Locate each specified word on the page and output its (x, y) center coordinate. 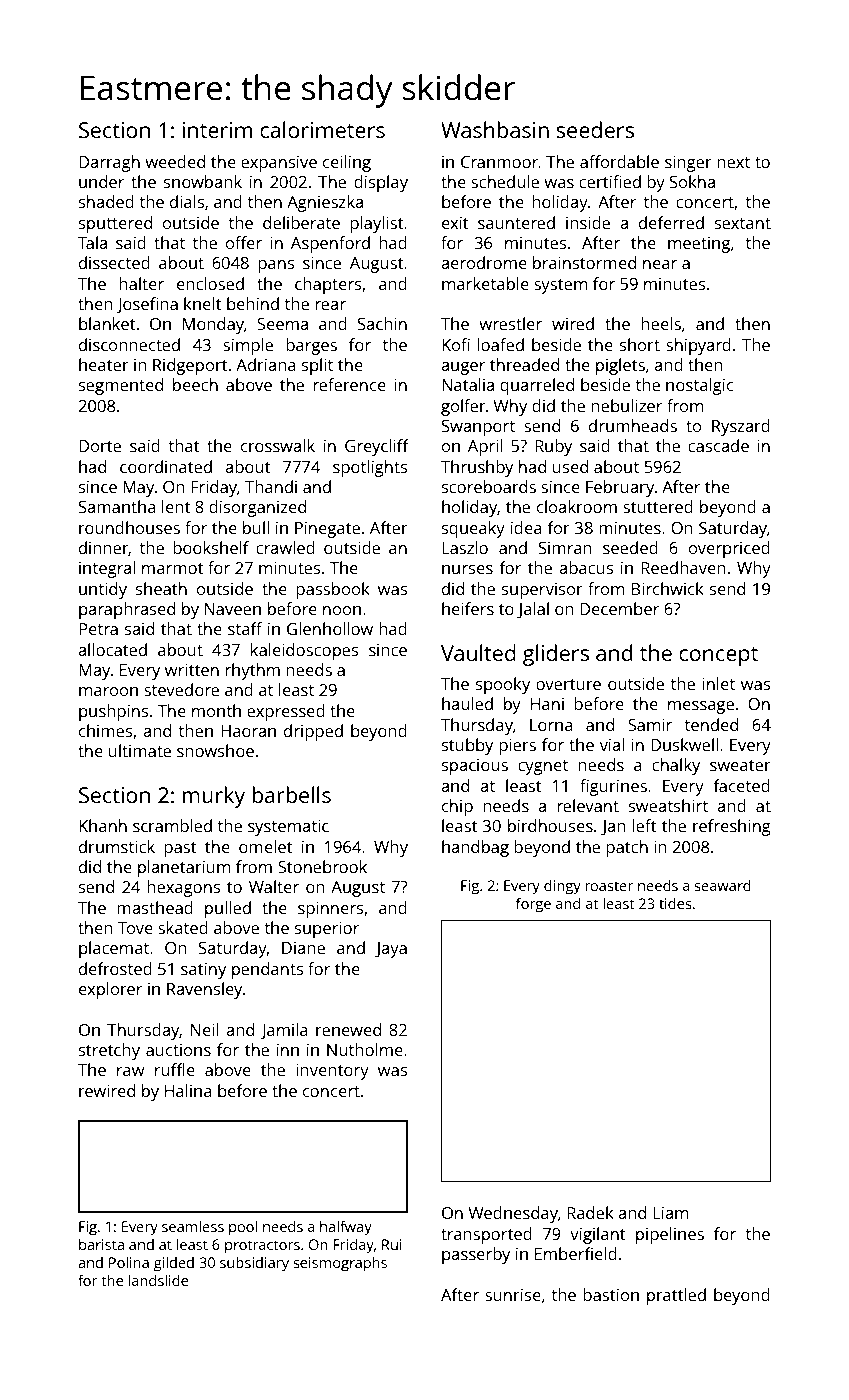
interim (217, 130)
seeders (595, 129)
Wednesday (513, 1214)
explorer (110, 990)
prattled (676, 1296)
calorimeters (322, 129)
